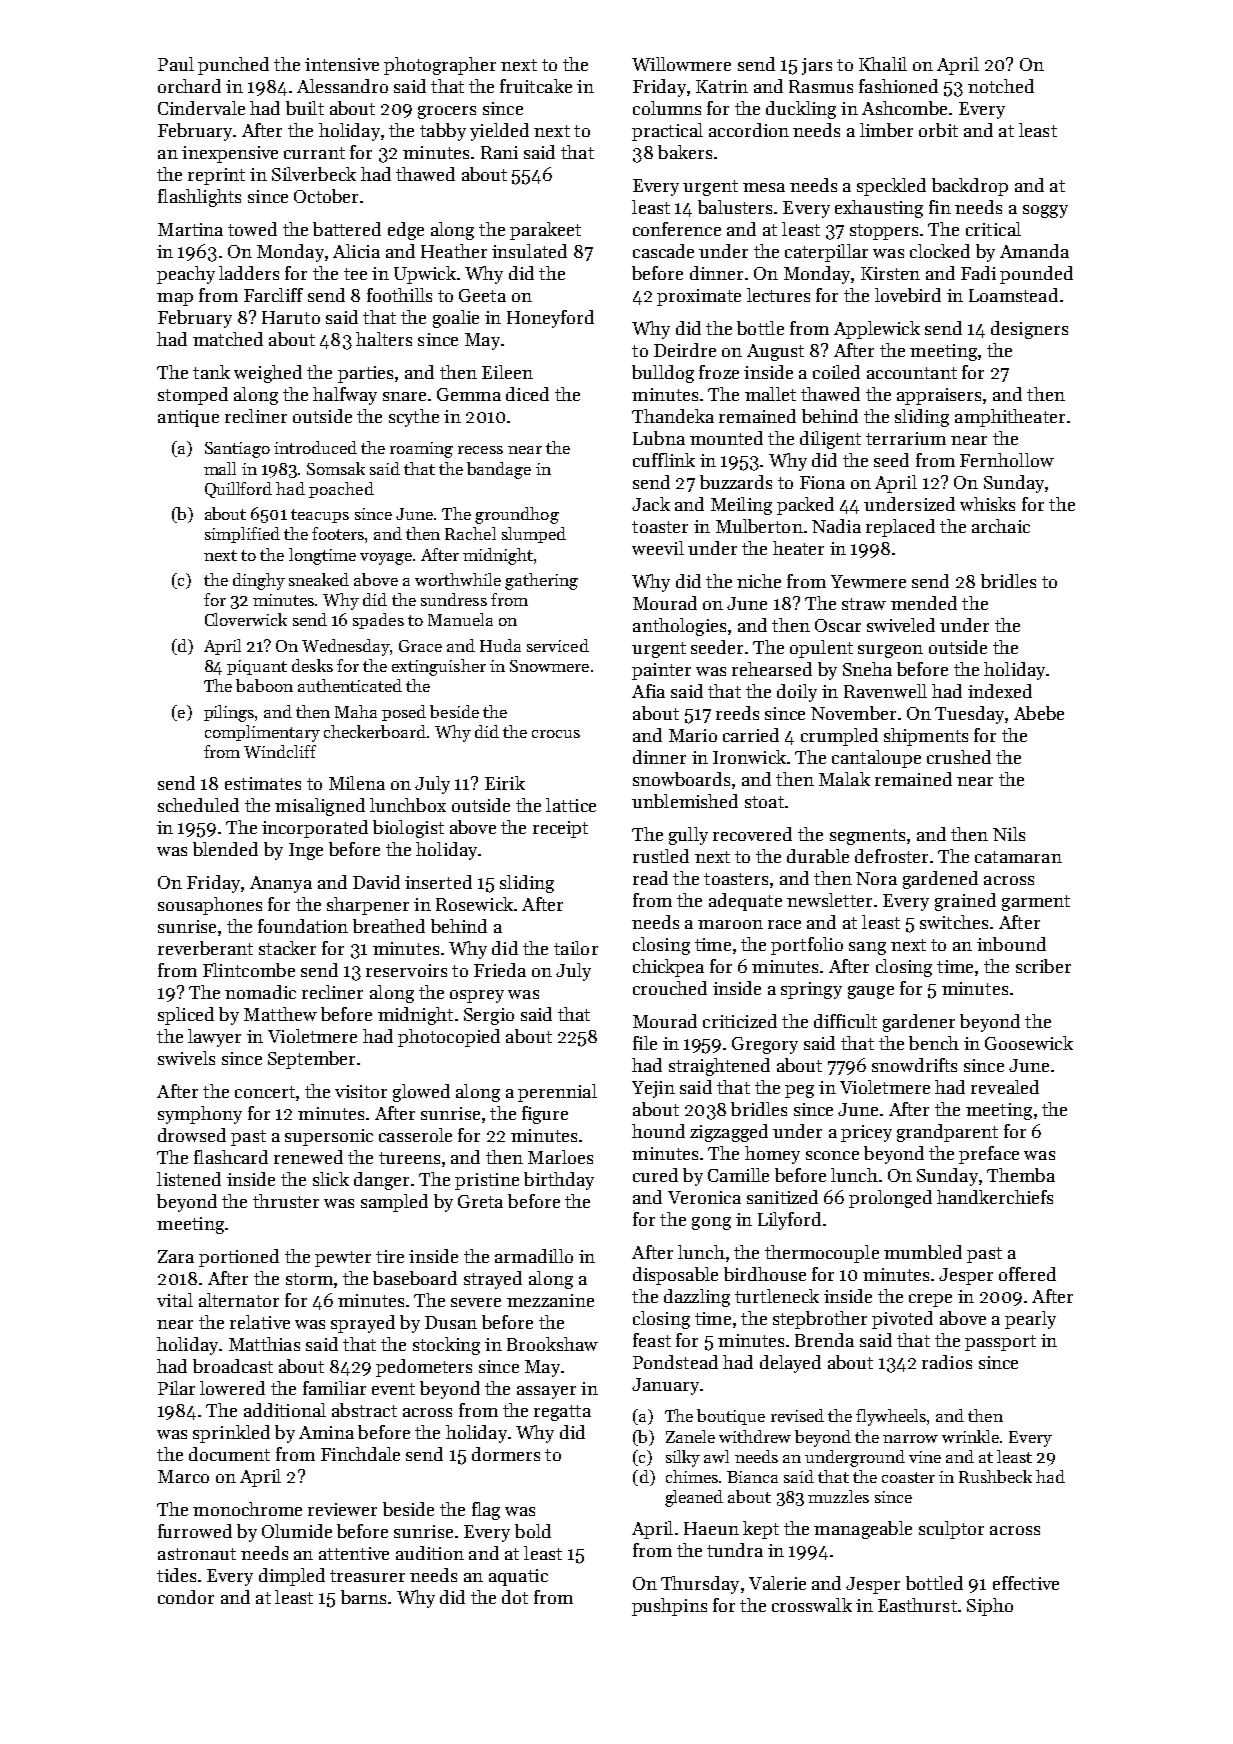  I want to click on aquatic, so click(518, 1577).
